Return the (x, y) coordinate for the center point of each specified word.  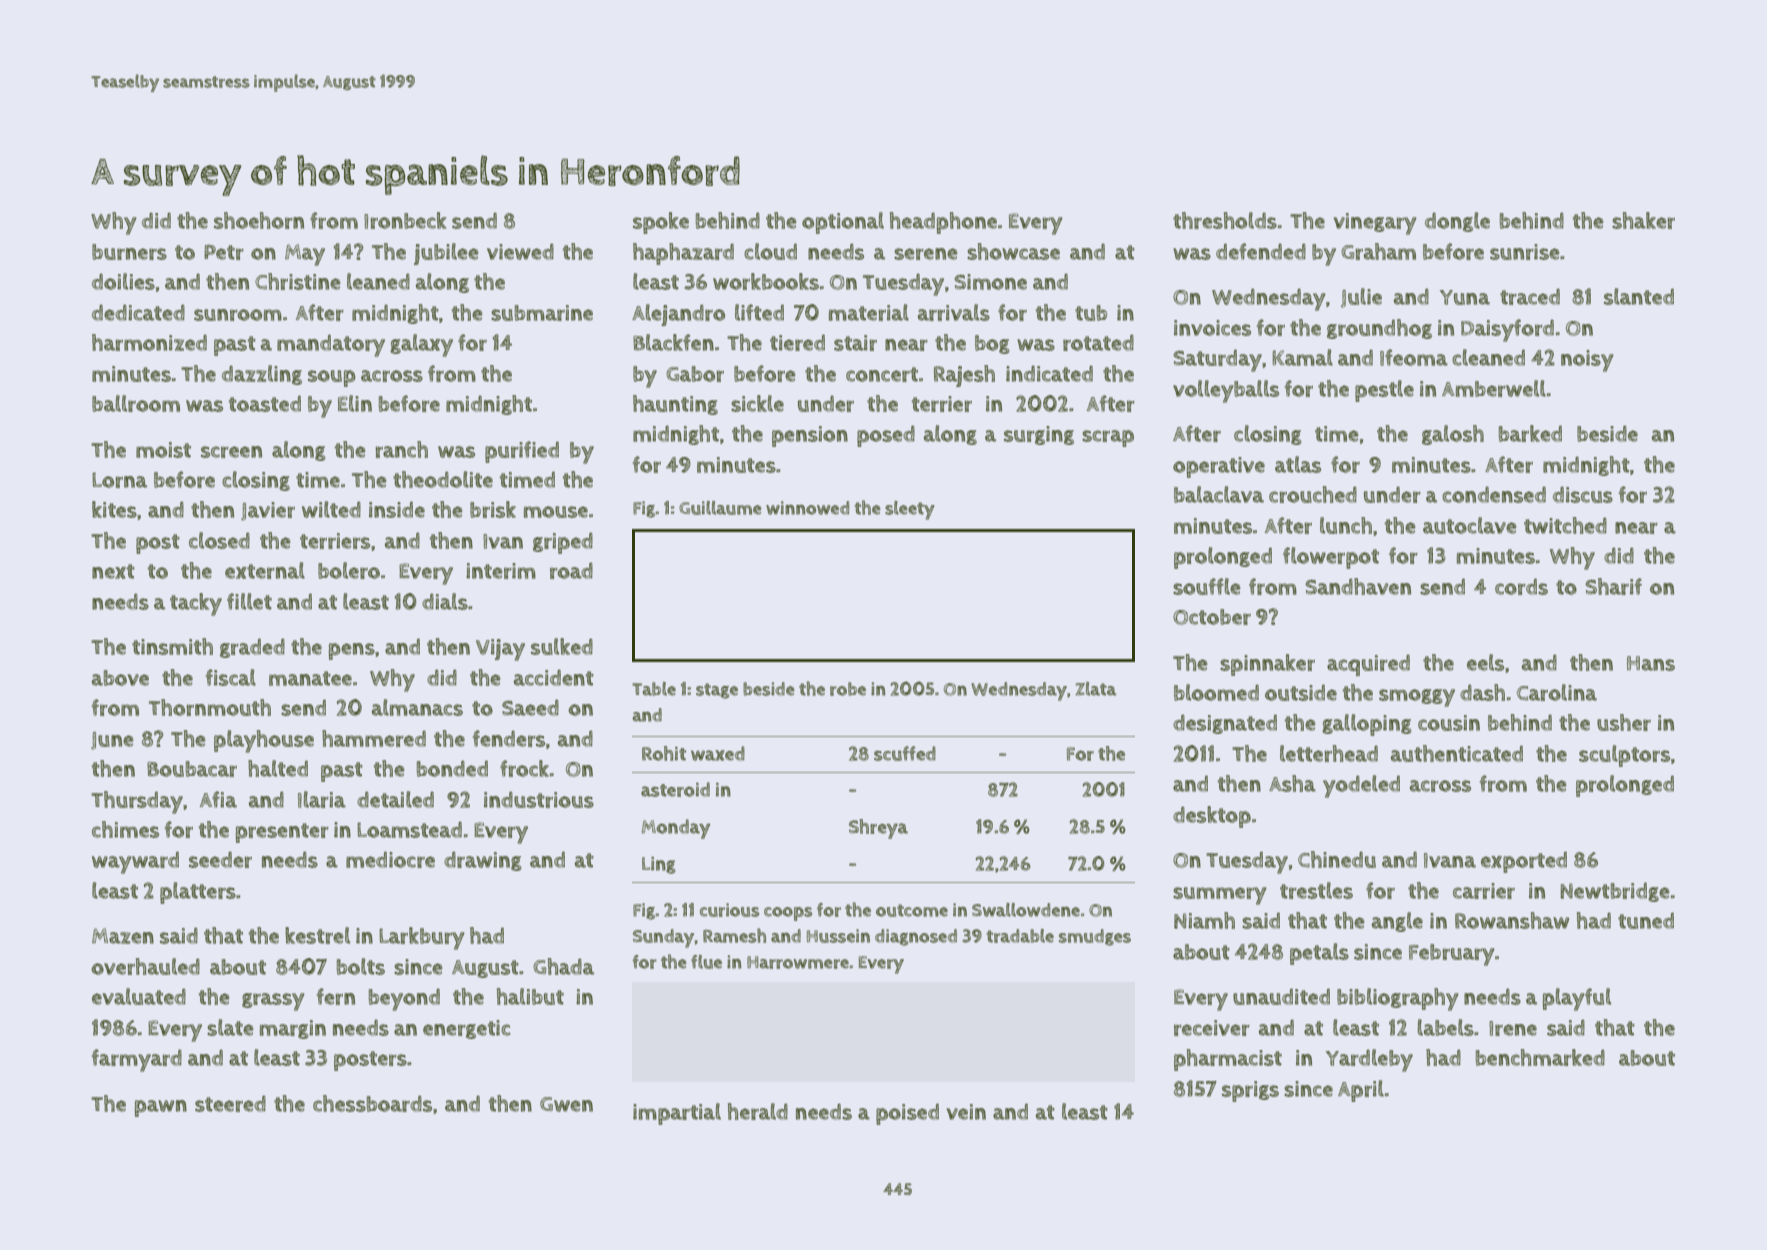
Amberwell (1494, 388)
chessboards (372, 1103)
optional (843, 223)
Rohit (664, 753)
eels (1485, 662)
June (112, 741)
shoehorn (259, 220)
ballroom (136, 403)
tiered (797, 343)
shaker (1643, 220)
